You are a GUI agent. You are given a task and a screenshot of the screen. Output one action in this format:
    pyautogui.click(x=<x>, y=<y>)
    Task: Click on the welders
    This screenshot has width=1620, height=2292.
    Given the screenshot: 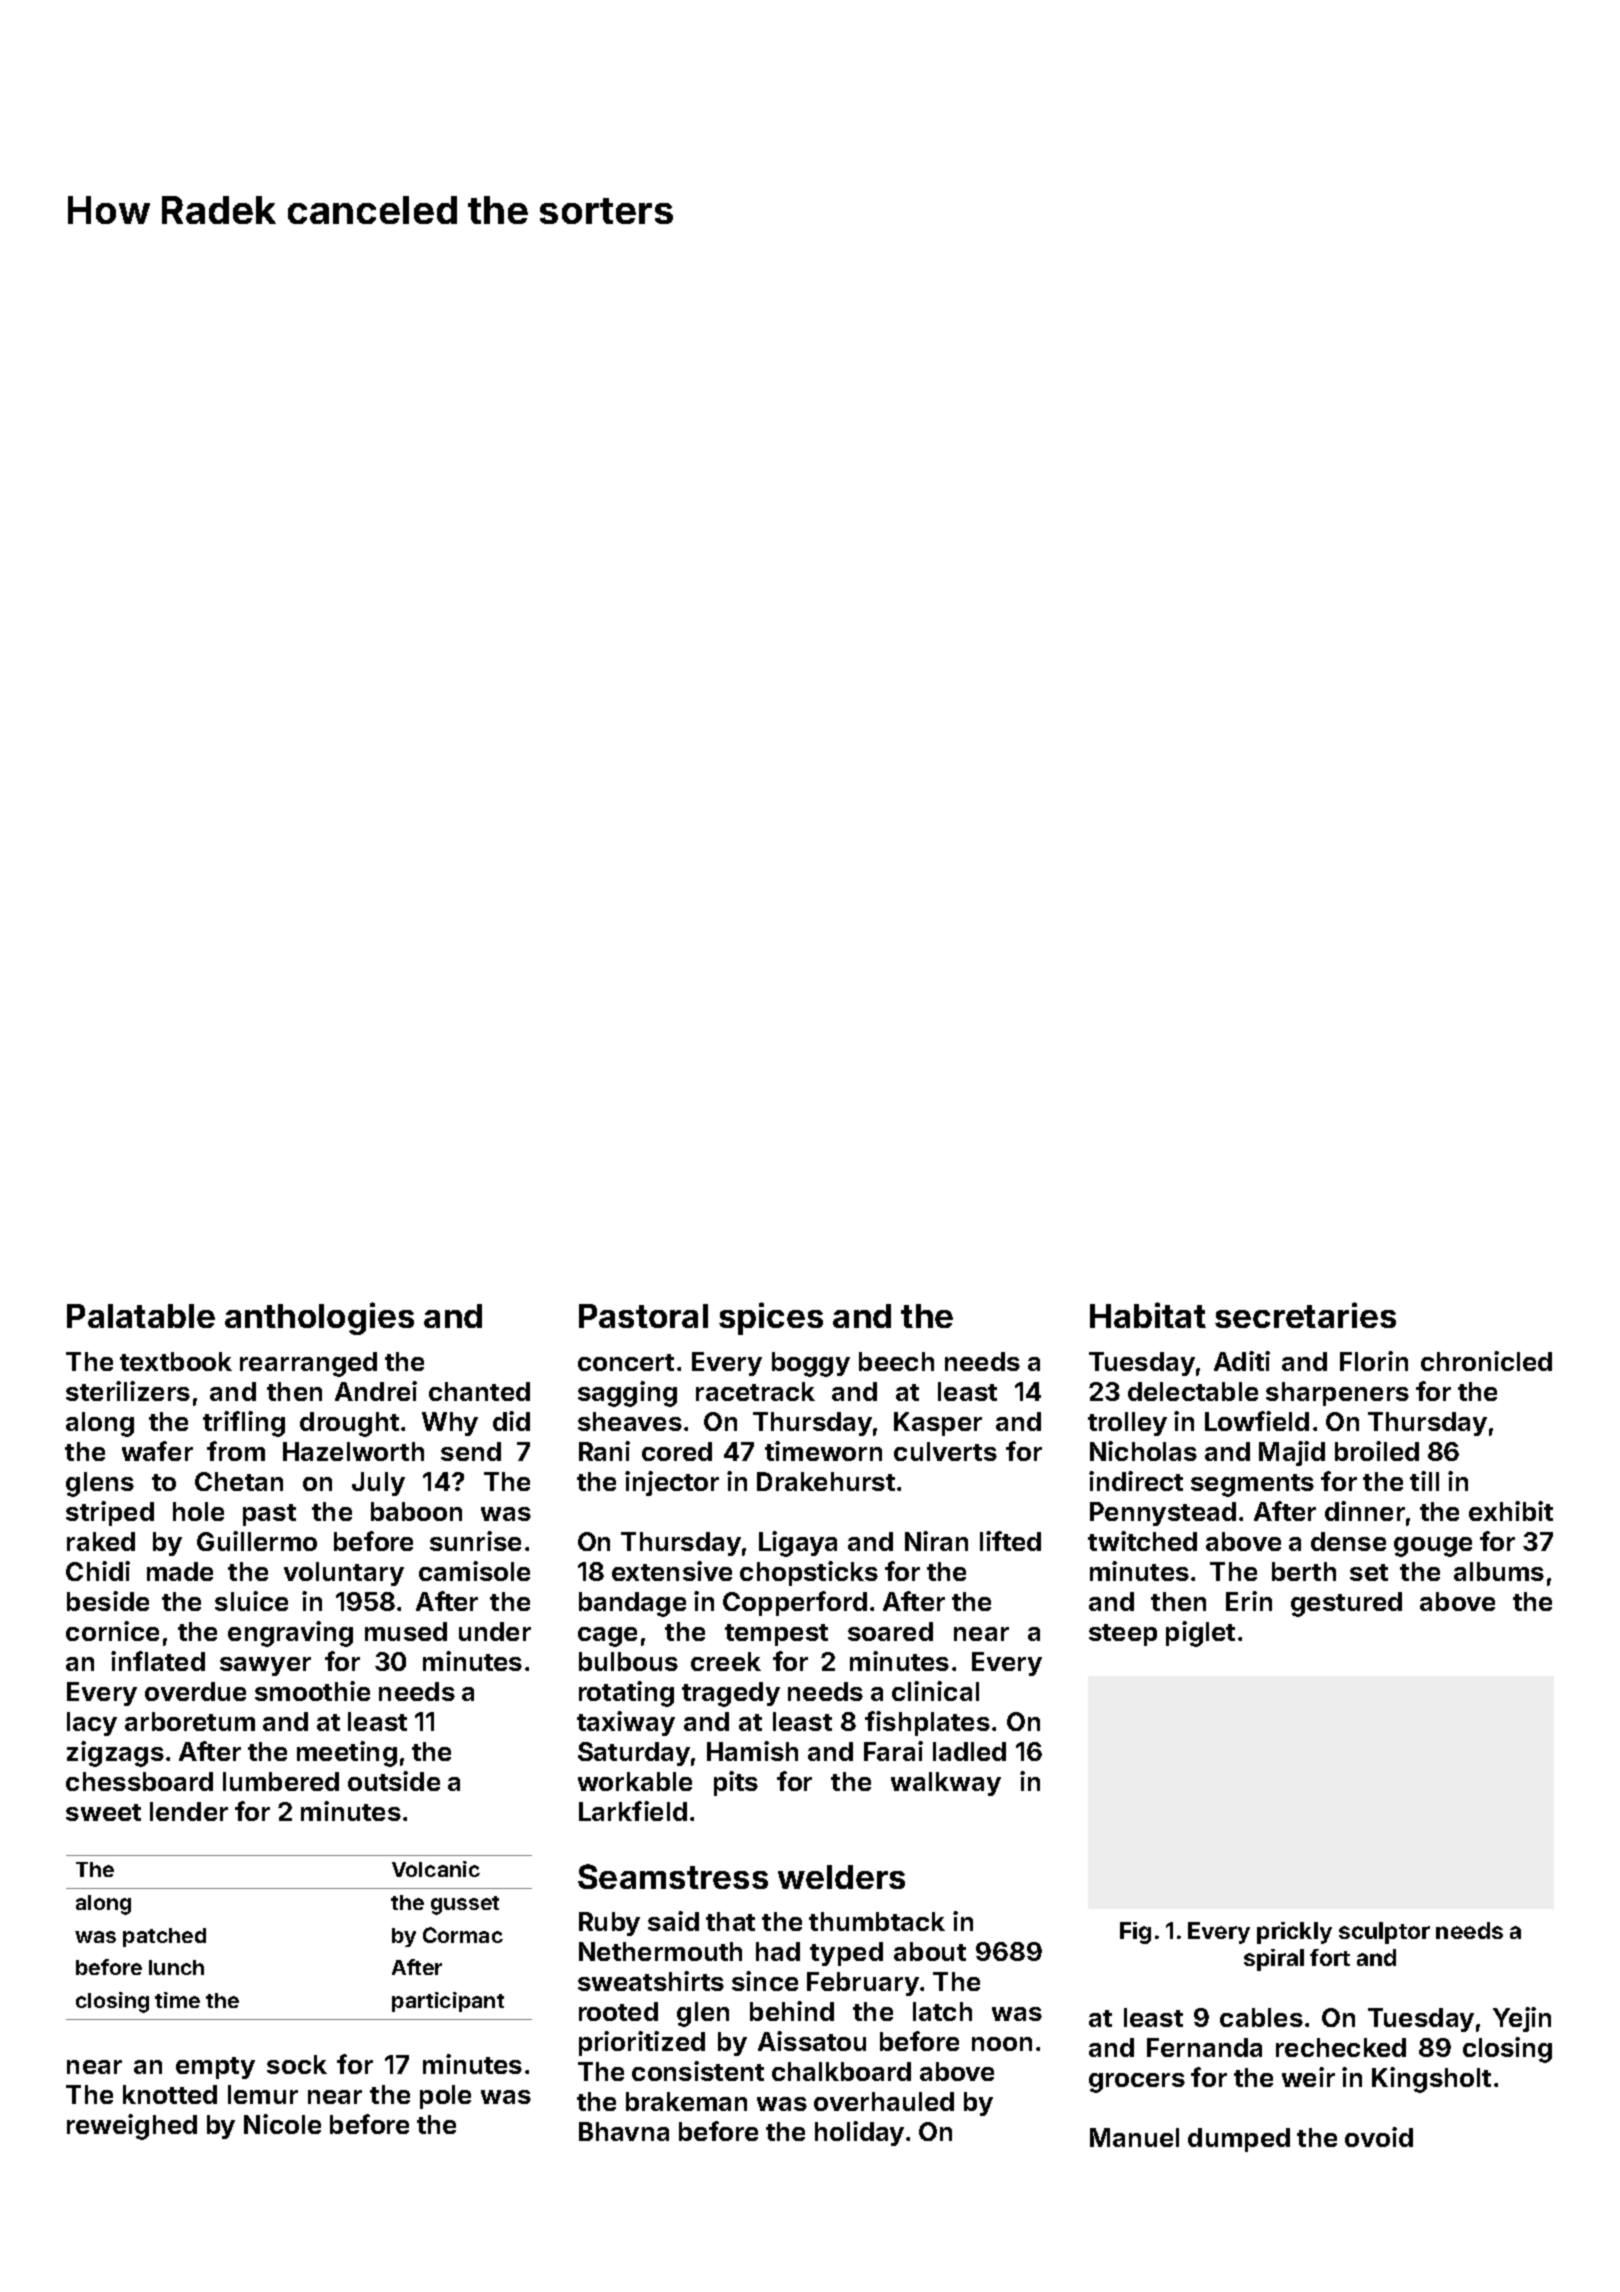 What is the action you would take?
    pyautogui.click(x=841, y=1877)
